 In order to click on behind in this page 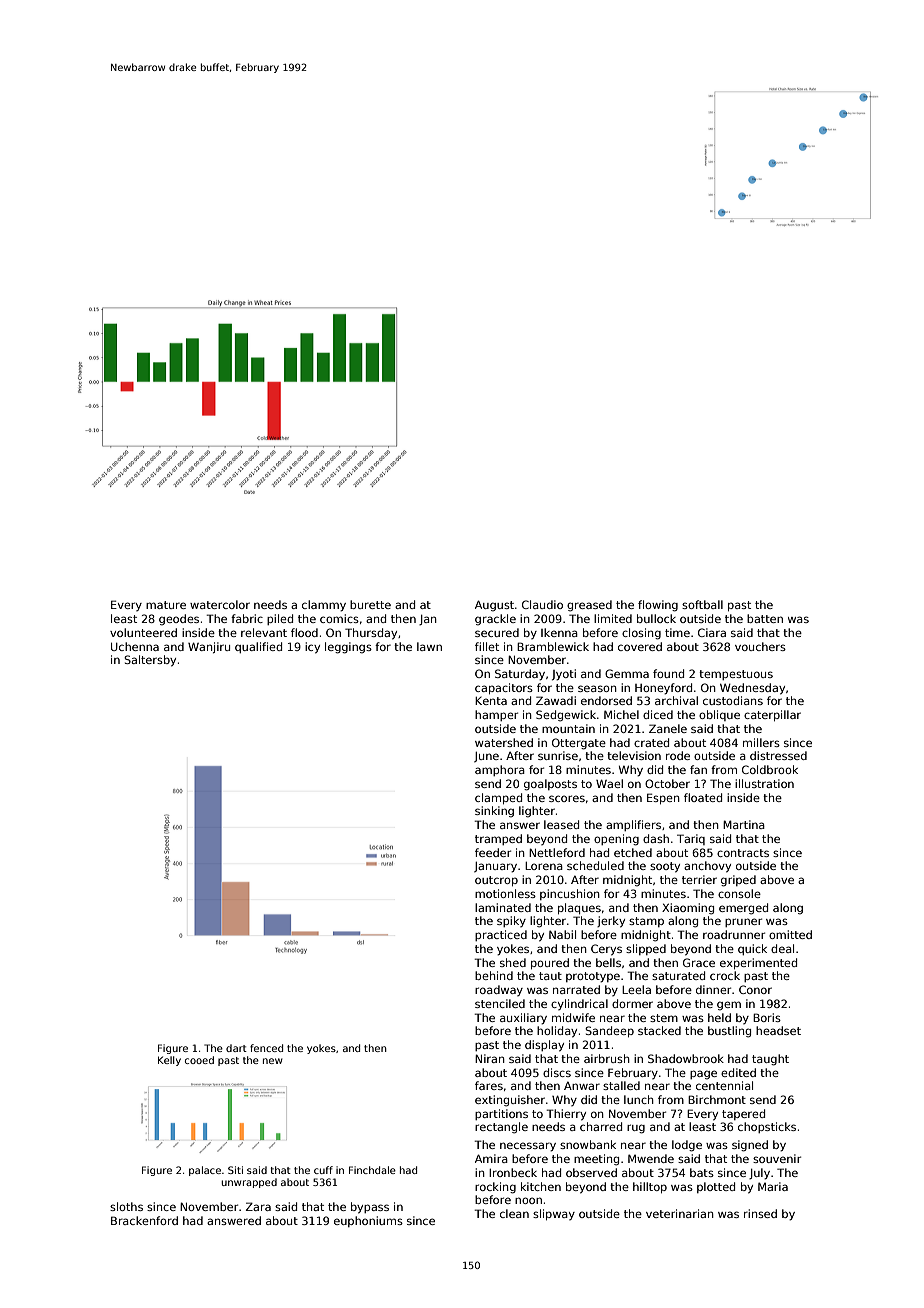, I will do `click(494, 975)`.
